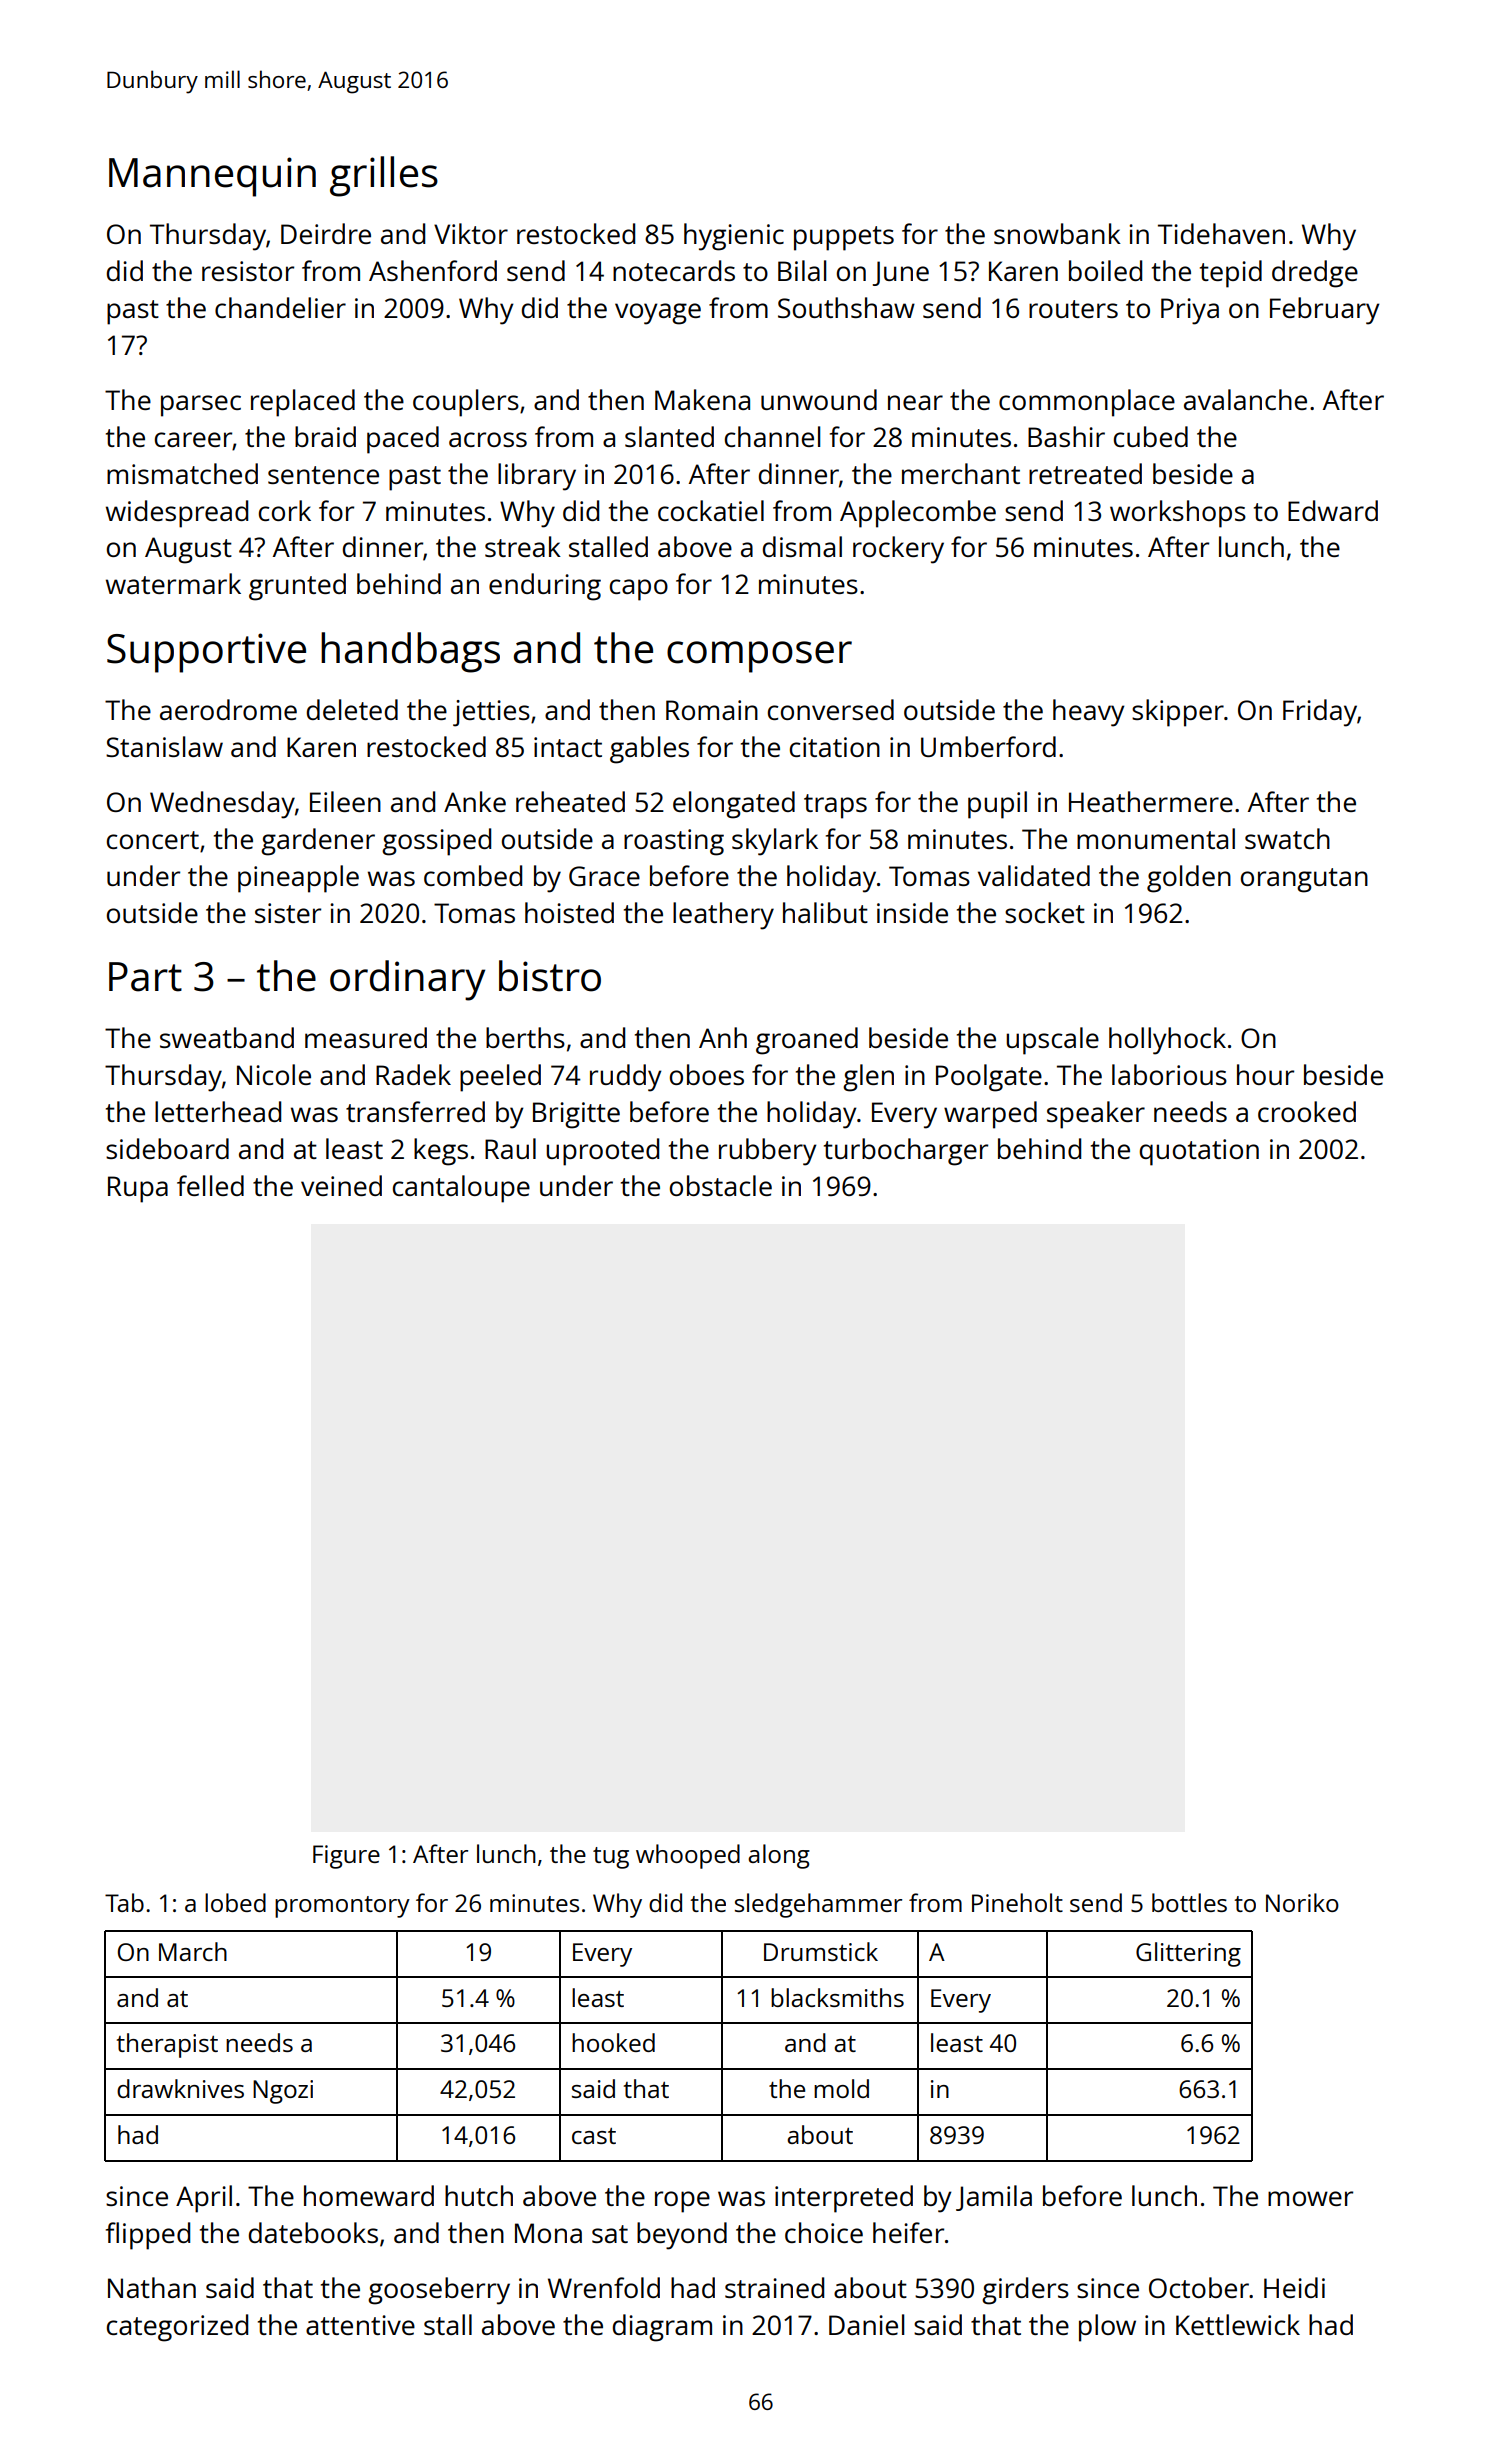 The image size is (1496, 2464). I want to click on diagram, so click(662, 2328).
